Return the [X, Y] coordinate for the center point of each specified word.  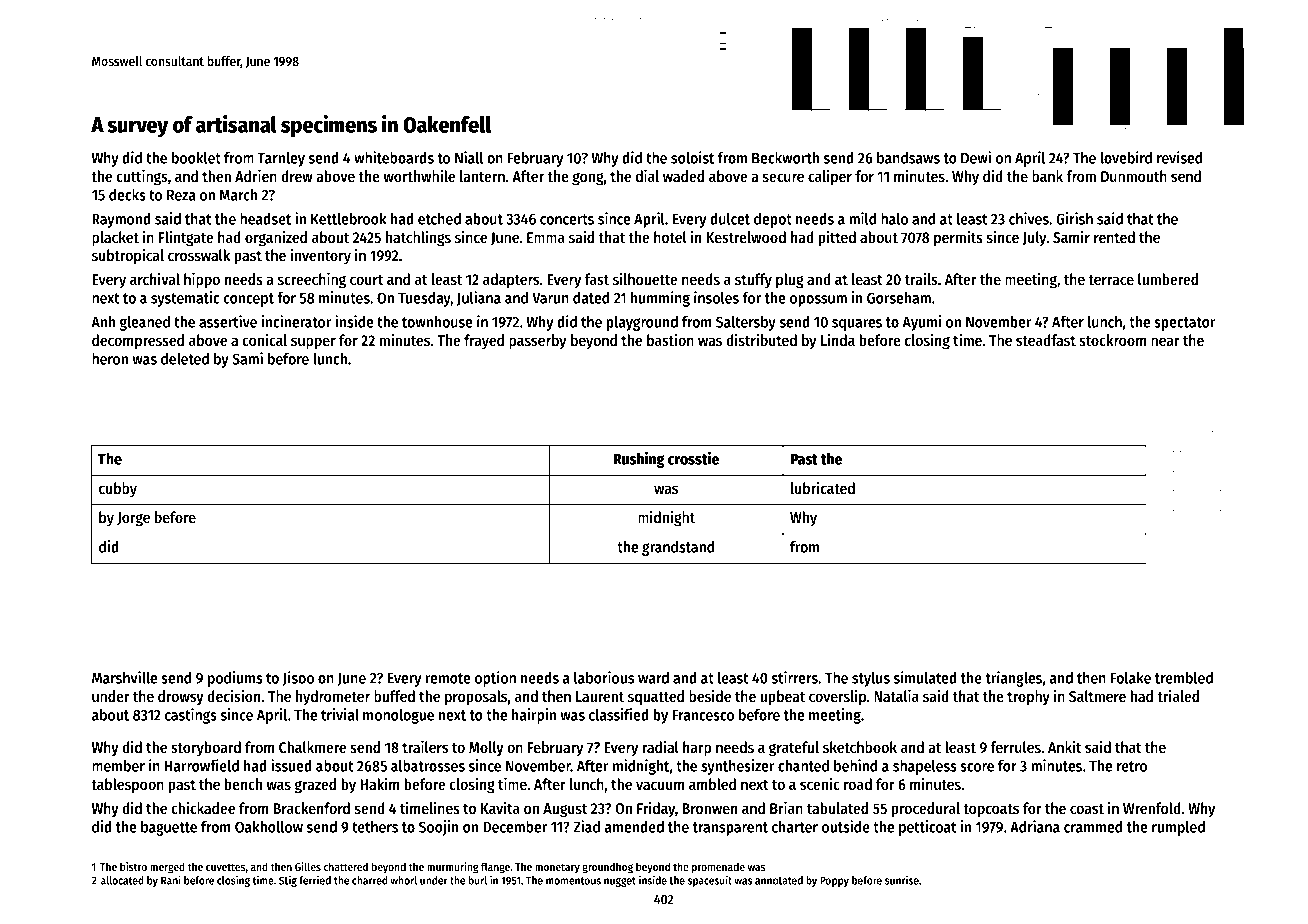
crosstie [693, 458]
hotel [670, 237]
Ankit [1065, 747]
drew [297, 176]
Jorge [133, 519]
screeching [312, 280]
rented [1114, 237]
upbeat [782, 698]
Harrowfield [202, 765]
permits [958, 238]
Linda [838, 340]
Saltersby [746, 323]
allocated [122, 880]
